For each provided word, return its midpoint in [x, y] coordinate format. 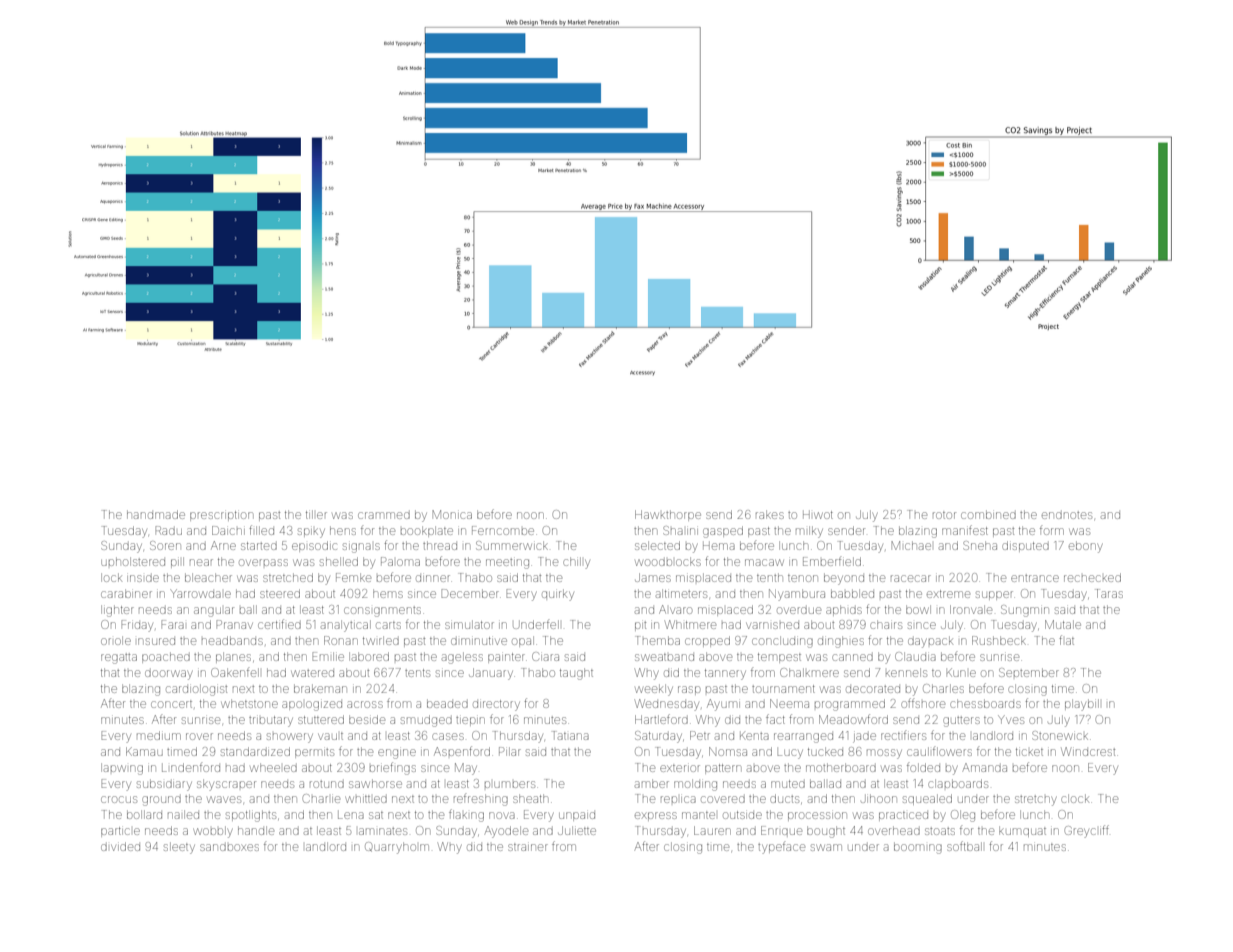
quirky [558, 595]
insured [156, 641]
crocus [119, 799]
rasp [689, 690]
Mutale [1063, 624]
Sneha [980, 545]
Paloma [400, 561]
